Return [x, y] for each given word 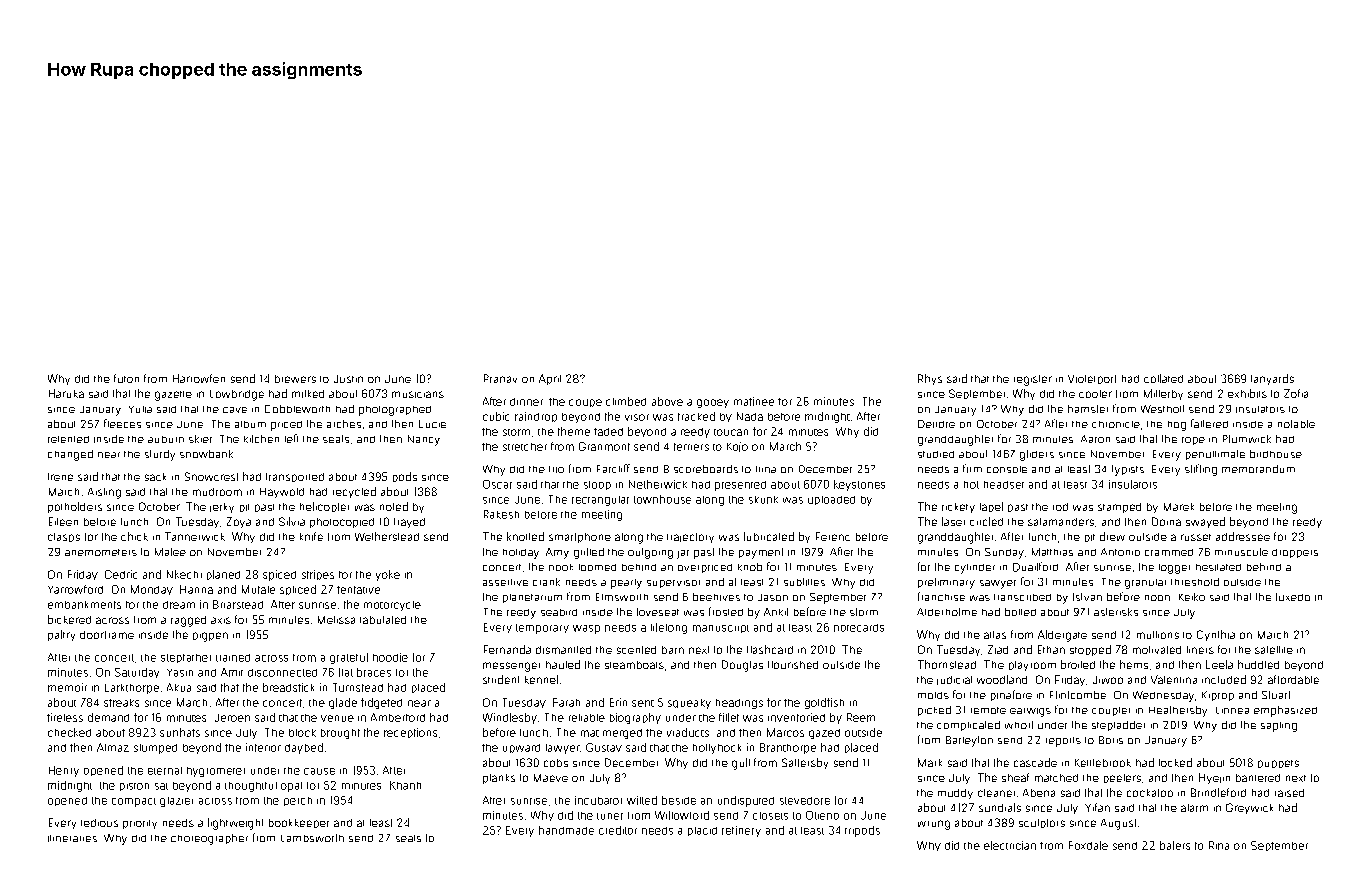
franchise [941, 596]
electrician [1010, 845]
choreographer [209, 839]
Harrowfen [199, 378]
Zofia [1296, 393]
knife [311, 536]
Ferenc [833, 536]
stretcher [525, 447]
